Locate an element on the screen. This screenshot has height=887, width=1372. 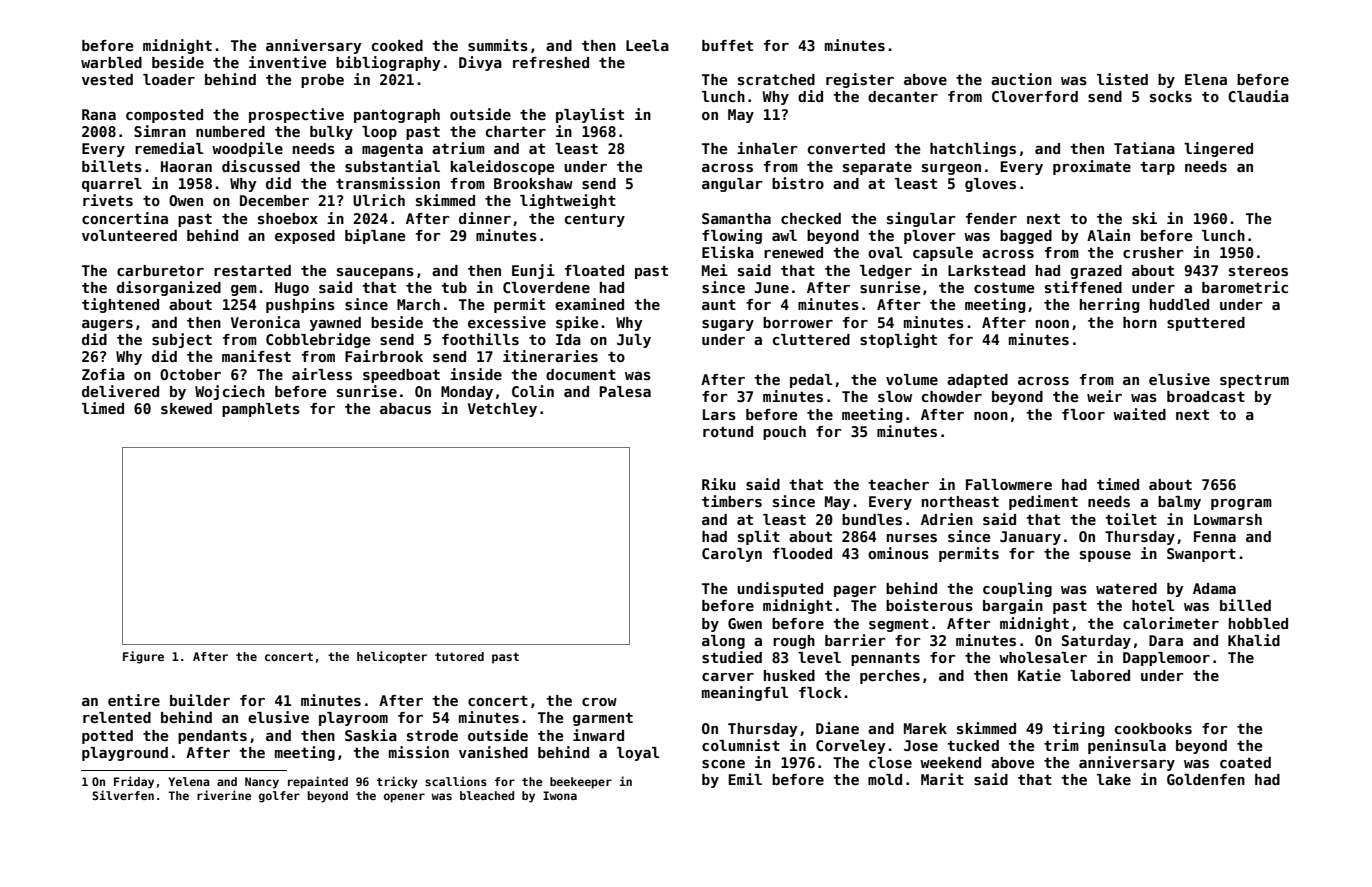
listed is located at coordinates (1122, 79).
